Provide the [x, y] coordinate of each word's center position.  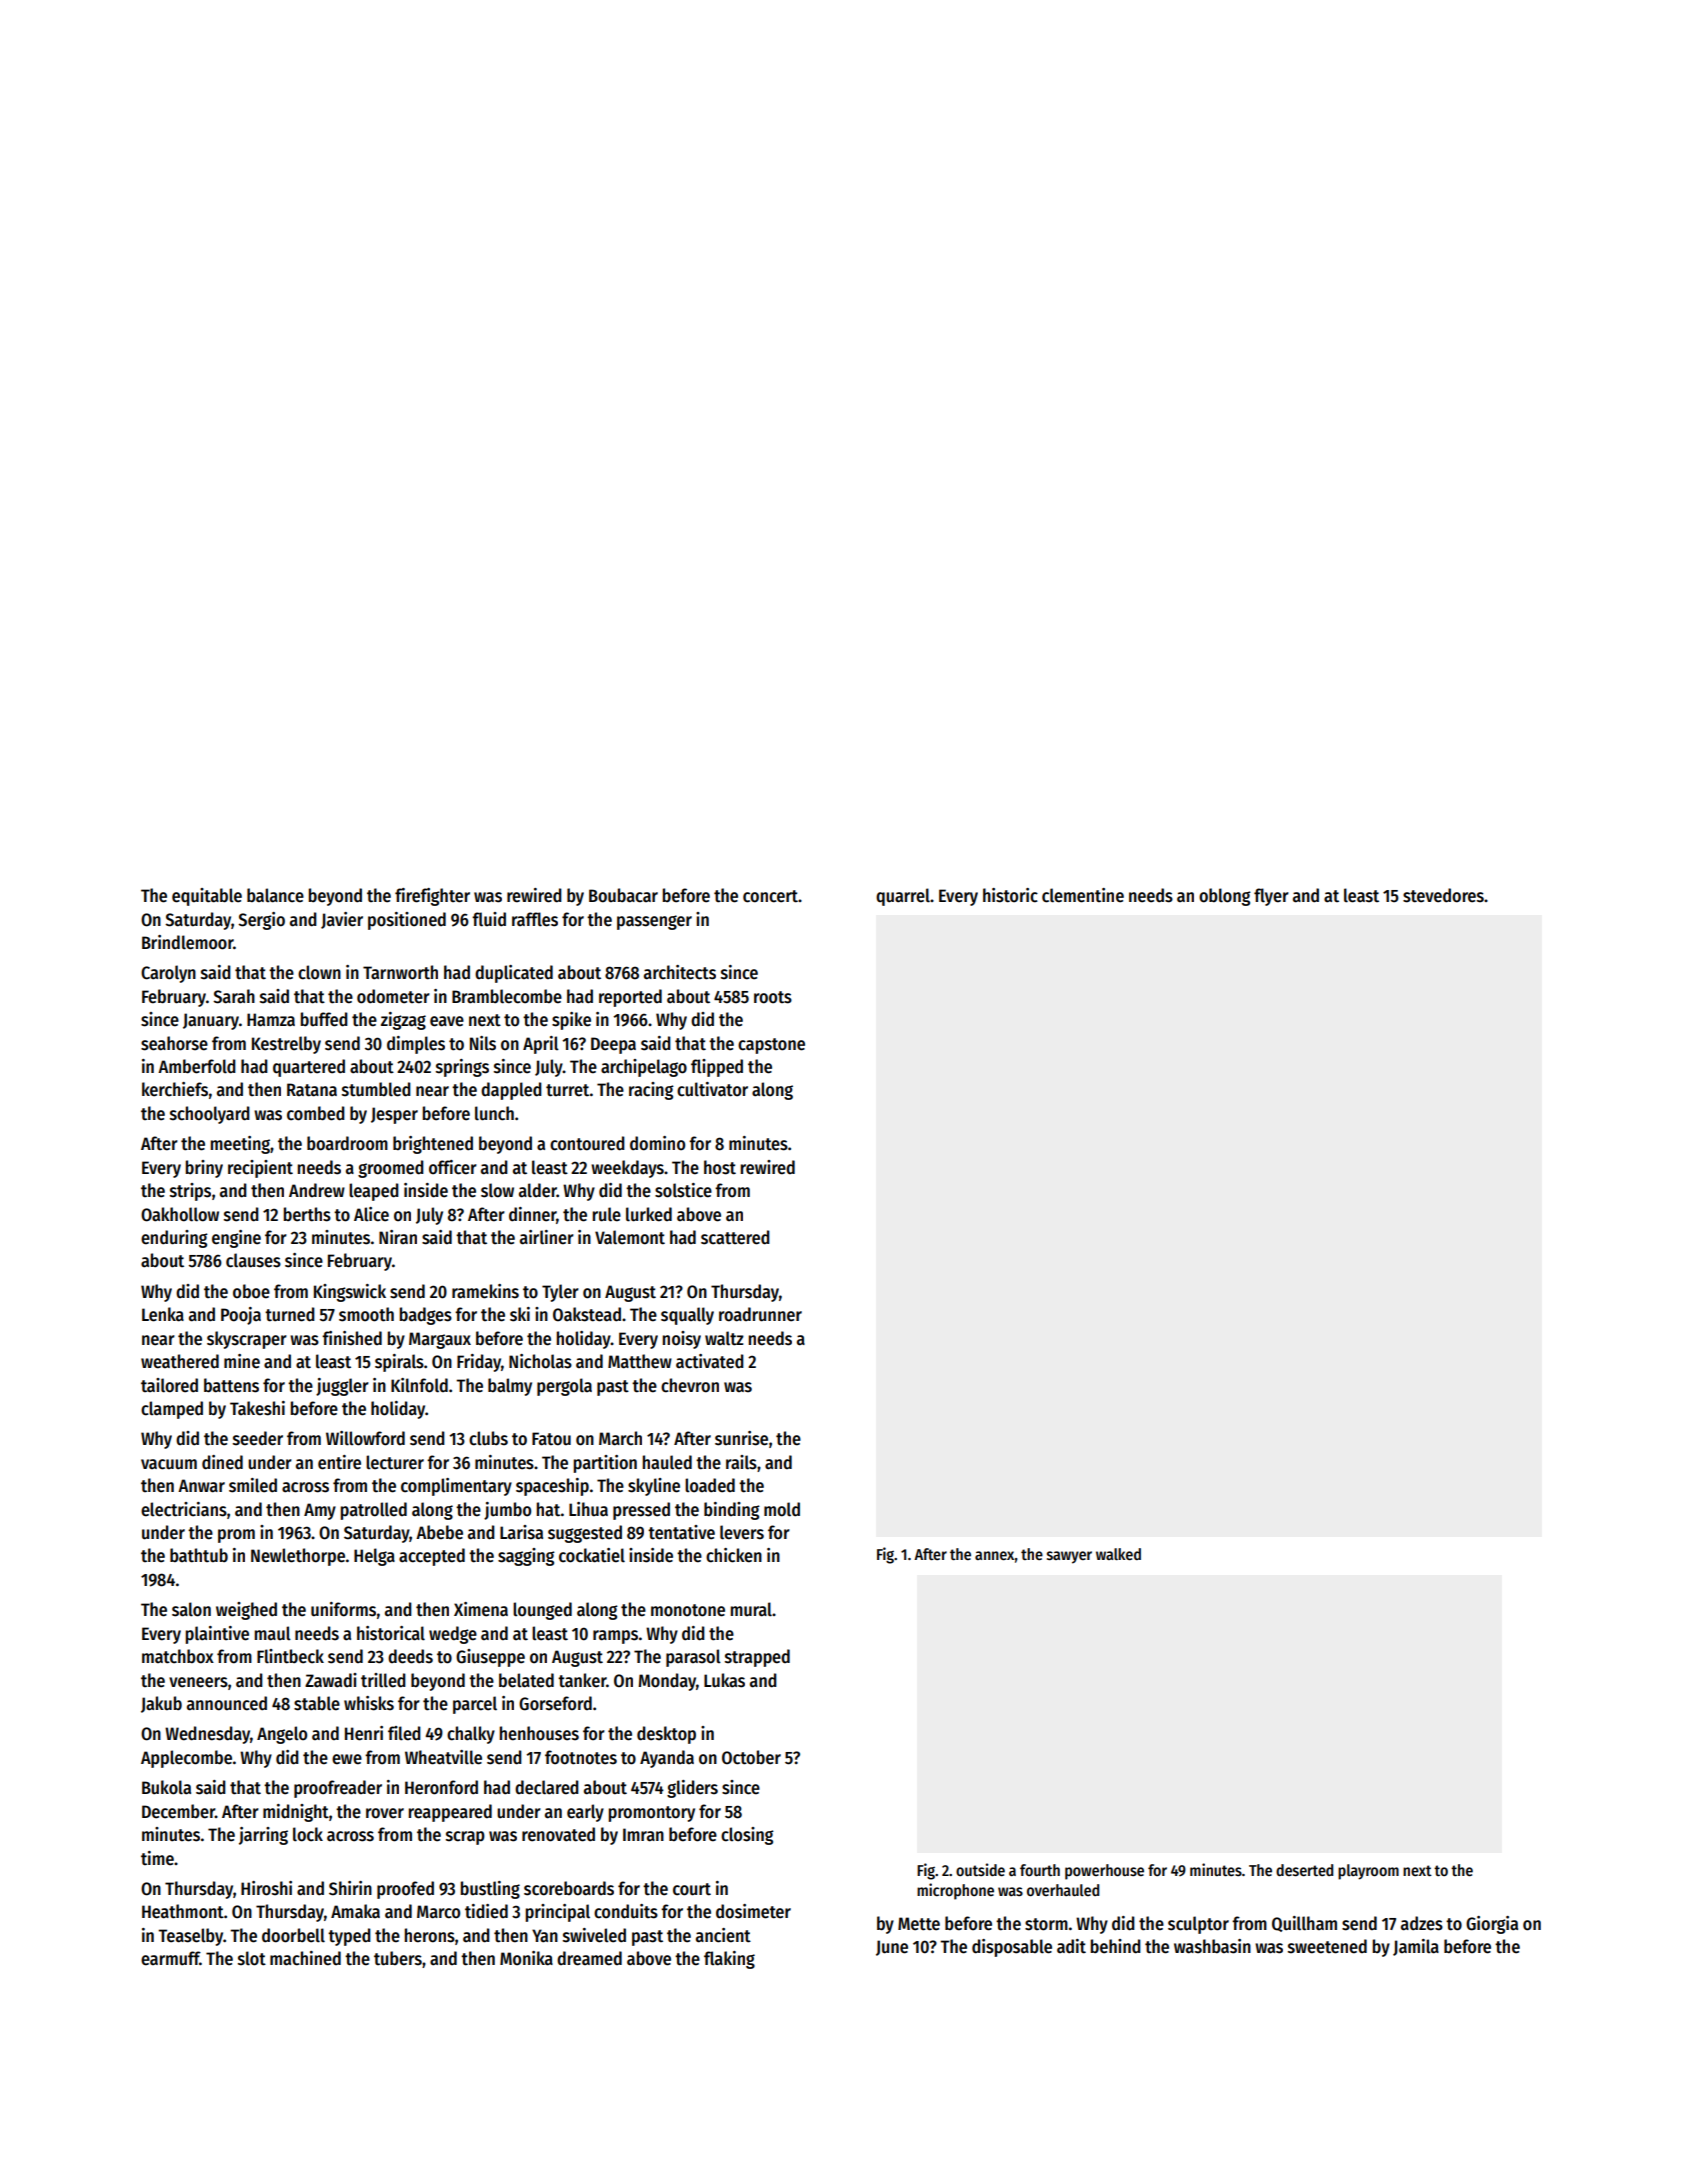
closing [747, 1836]
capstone [771, 1046]
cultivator [712, 1089]
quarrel [903, 897]
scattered [735, 1237]
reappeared [450, 1813]
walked [1118, 1554]
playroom [1368, 1872]
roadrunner [760, 1314]
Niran [398, 1237]
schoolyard [210, 1115]
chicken [734, 1555]
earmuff [170, 1958]
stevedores [1443, 895]
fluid [489, 919]
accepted [432, 1557]
